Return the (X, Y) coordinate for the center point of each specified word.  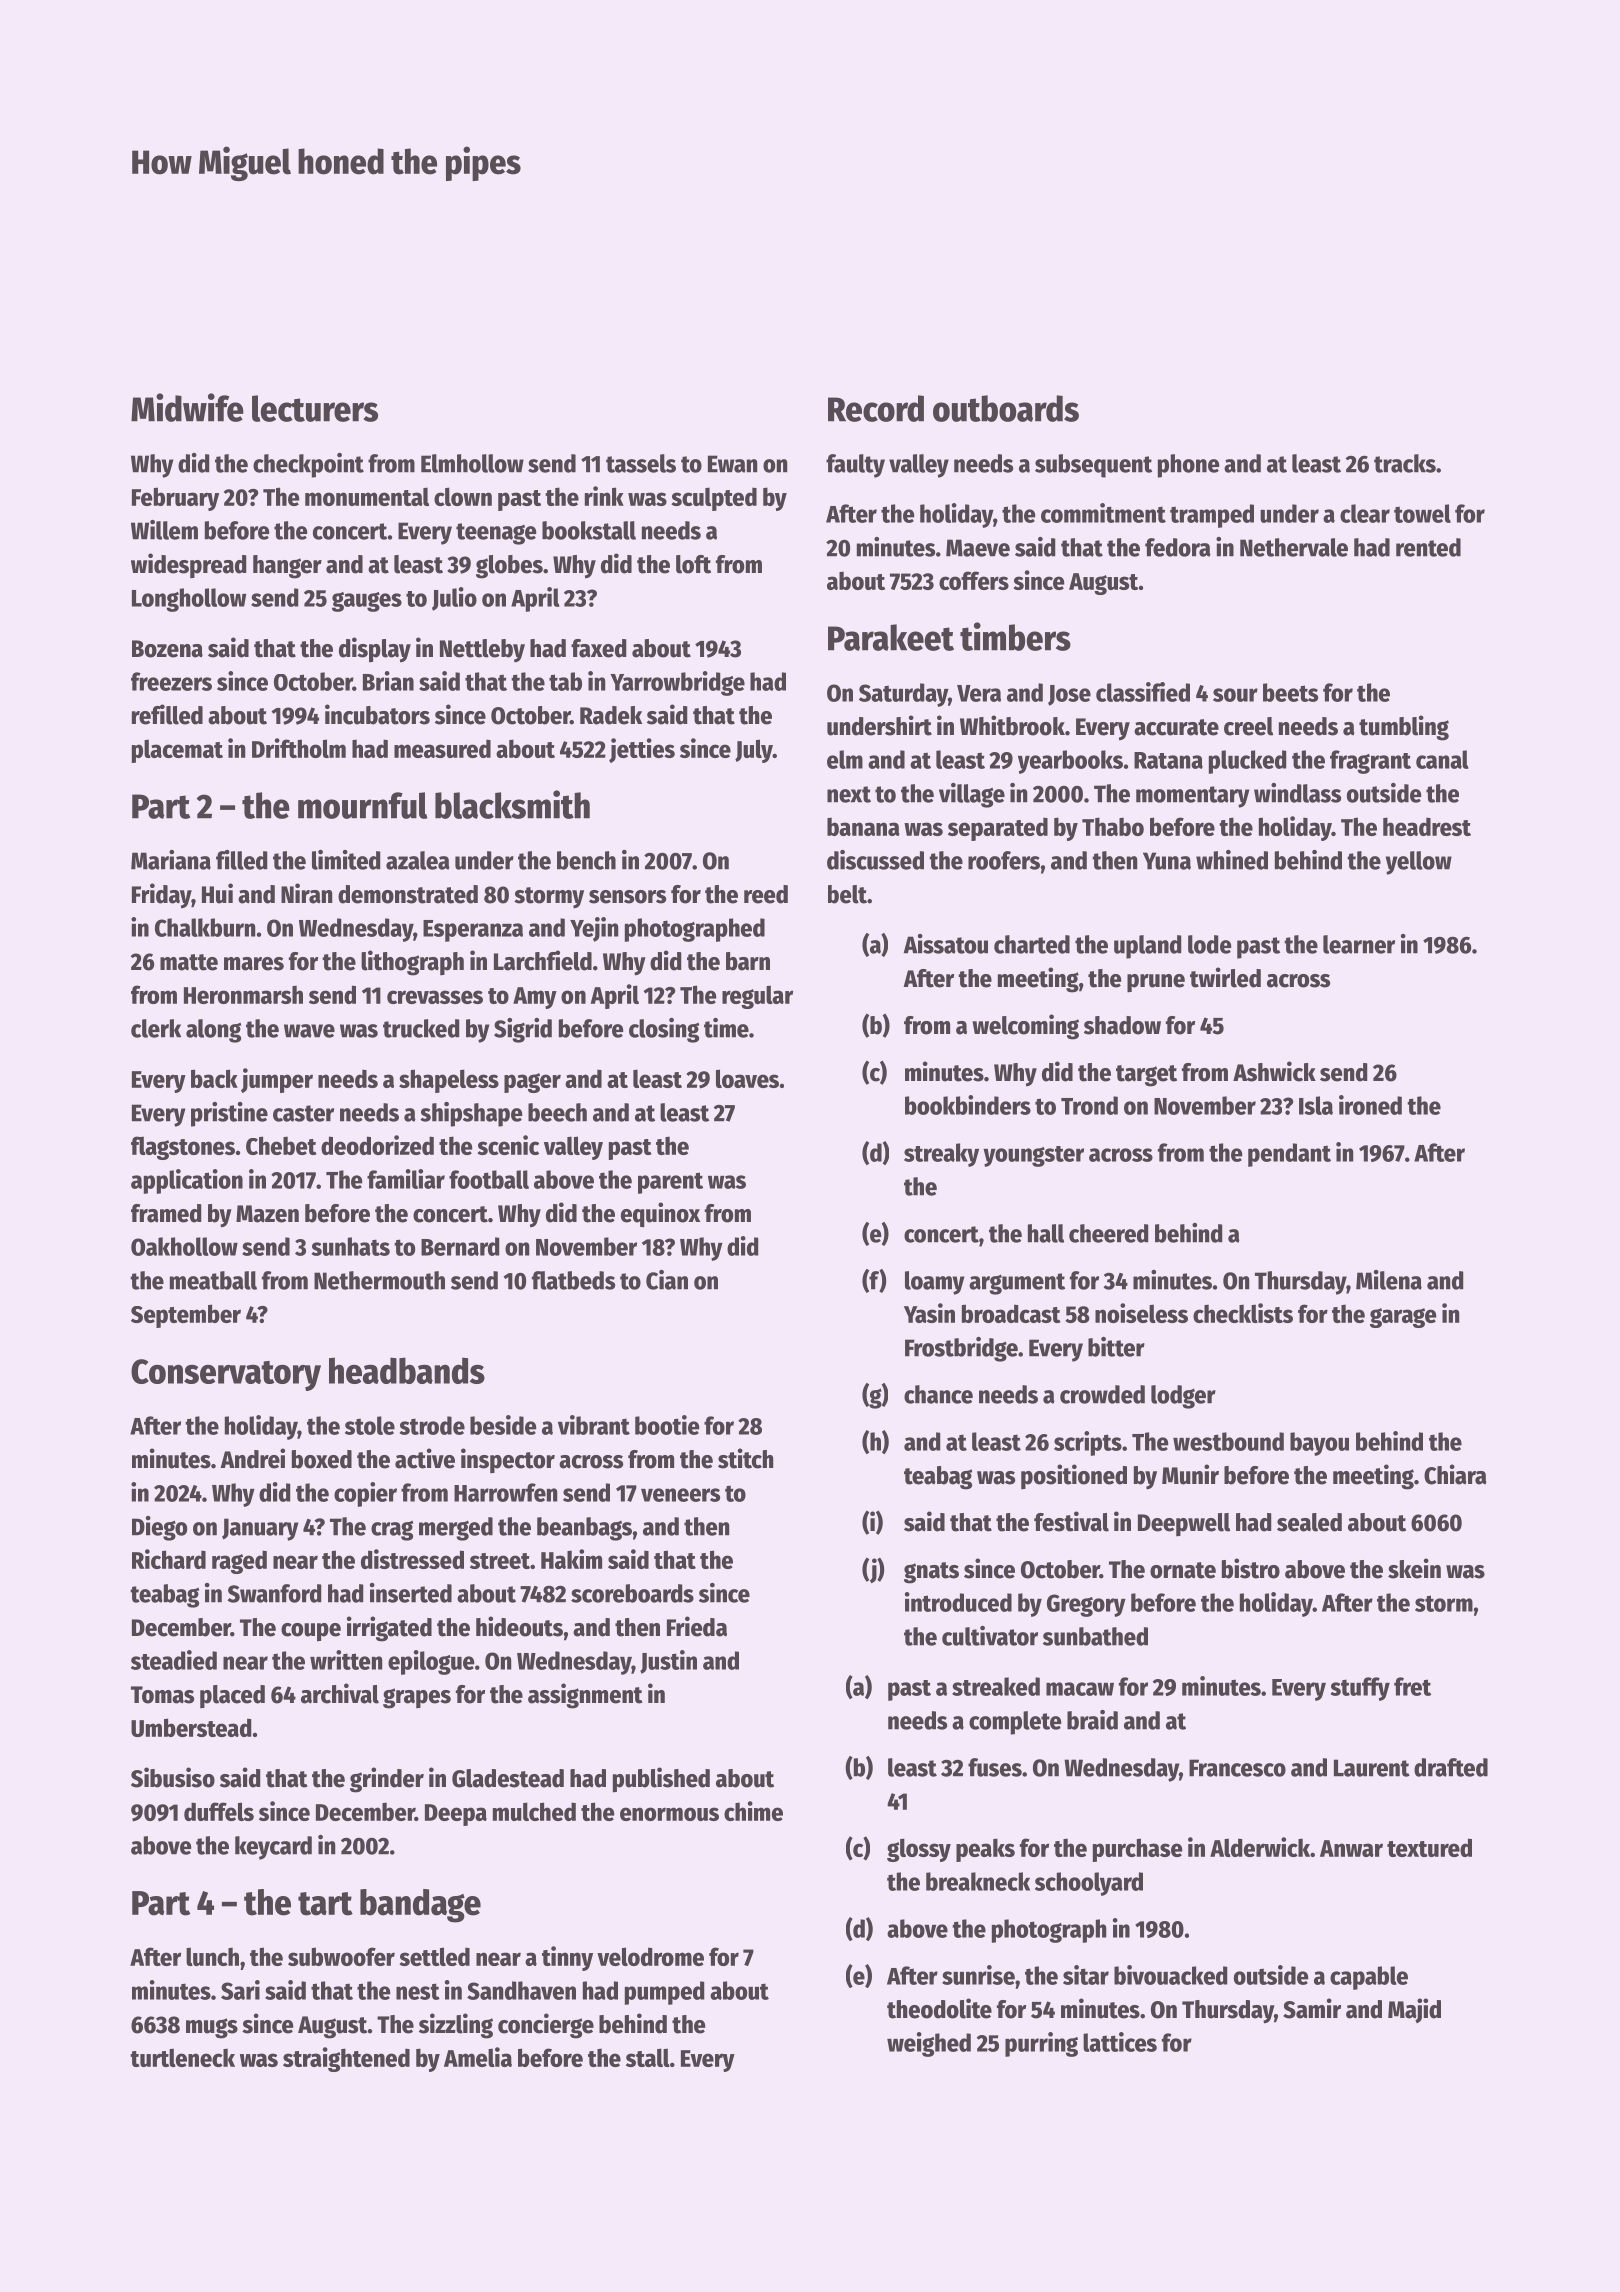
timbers (1015, 636)
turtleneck (182, 2057)
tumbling (1404, 728)
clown (463, 496)
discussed (875, 860)
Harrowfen (505, 1492)
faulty (855, 466)
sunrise (978, 1975)
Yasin (929, 1313)
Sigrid (523, 1030)
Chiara (1455, 1474)
